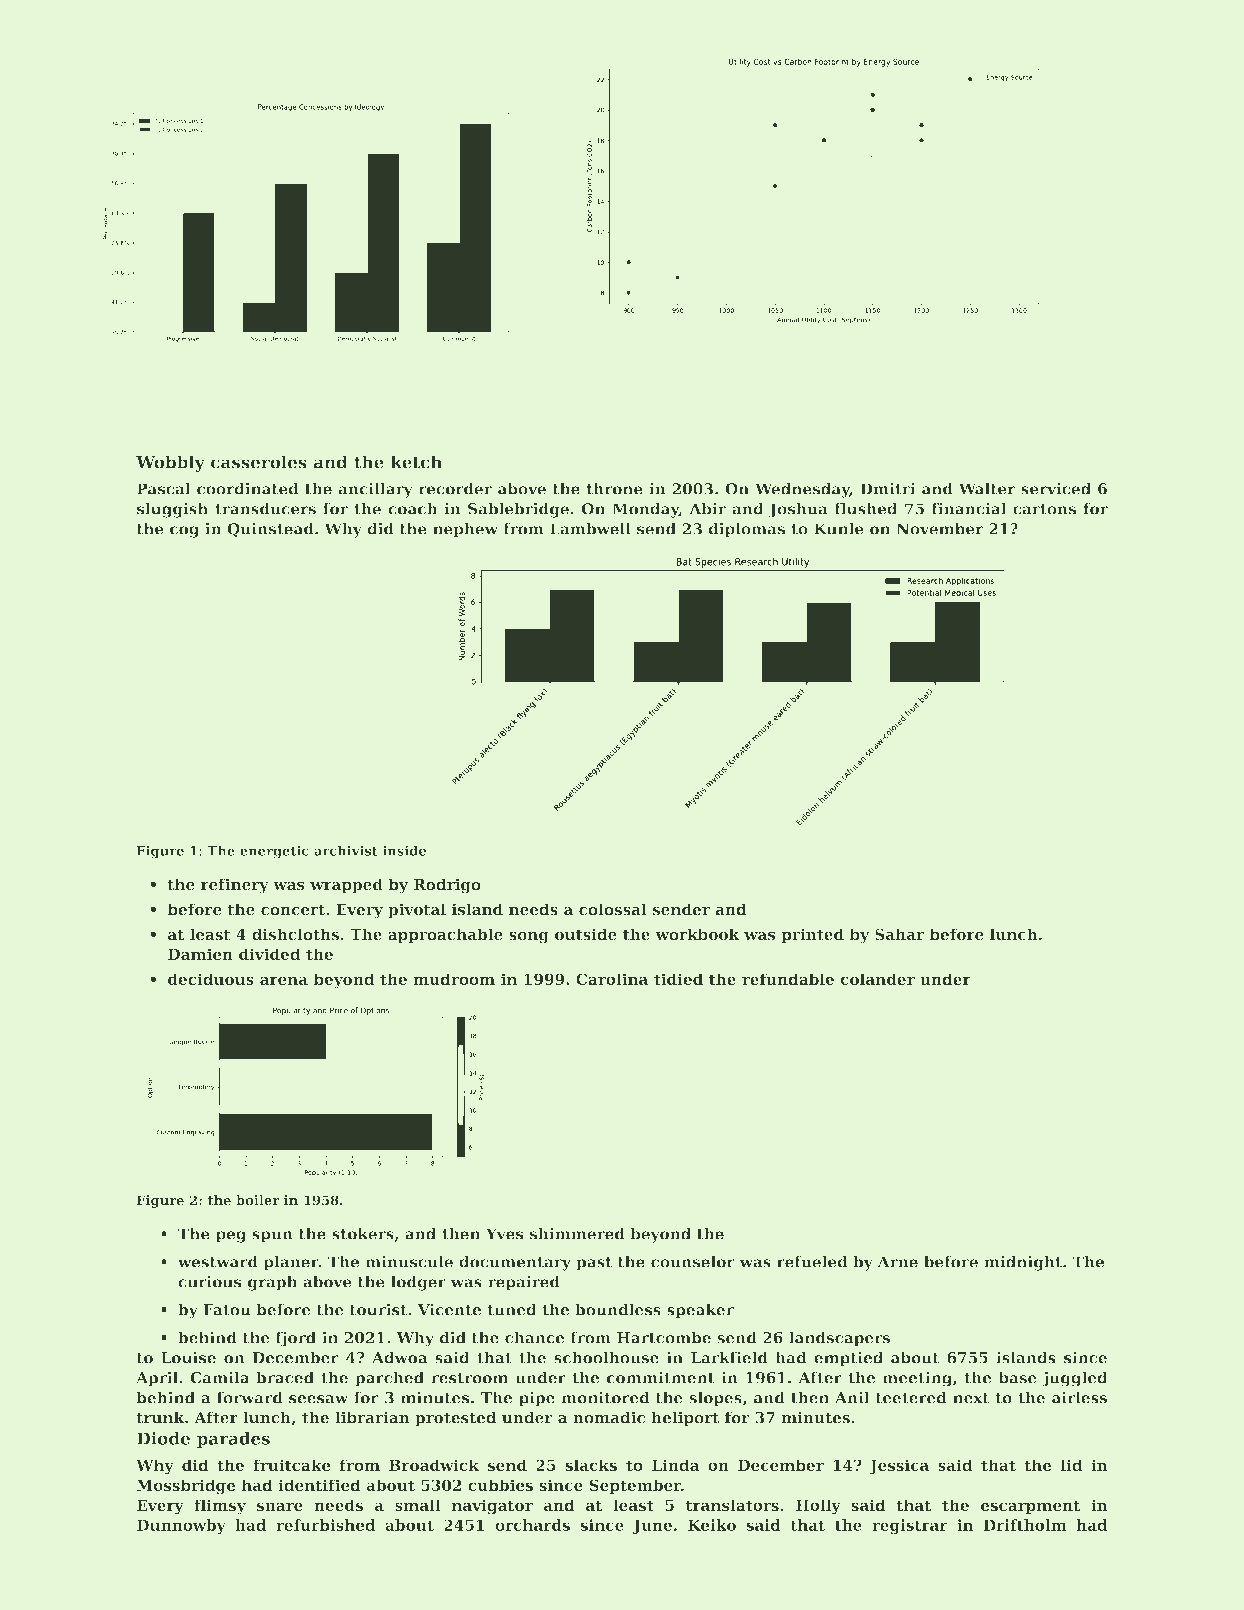 Image resolution: width=1244 pixels, height=1610 pixels. I want to click on librarian, so click(372, 1417).
